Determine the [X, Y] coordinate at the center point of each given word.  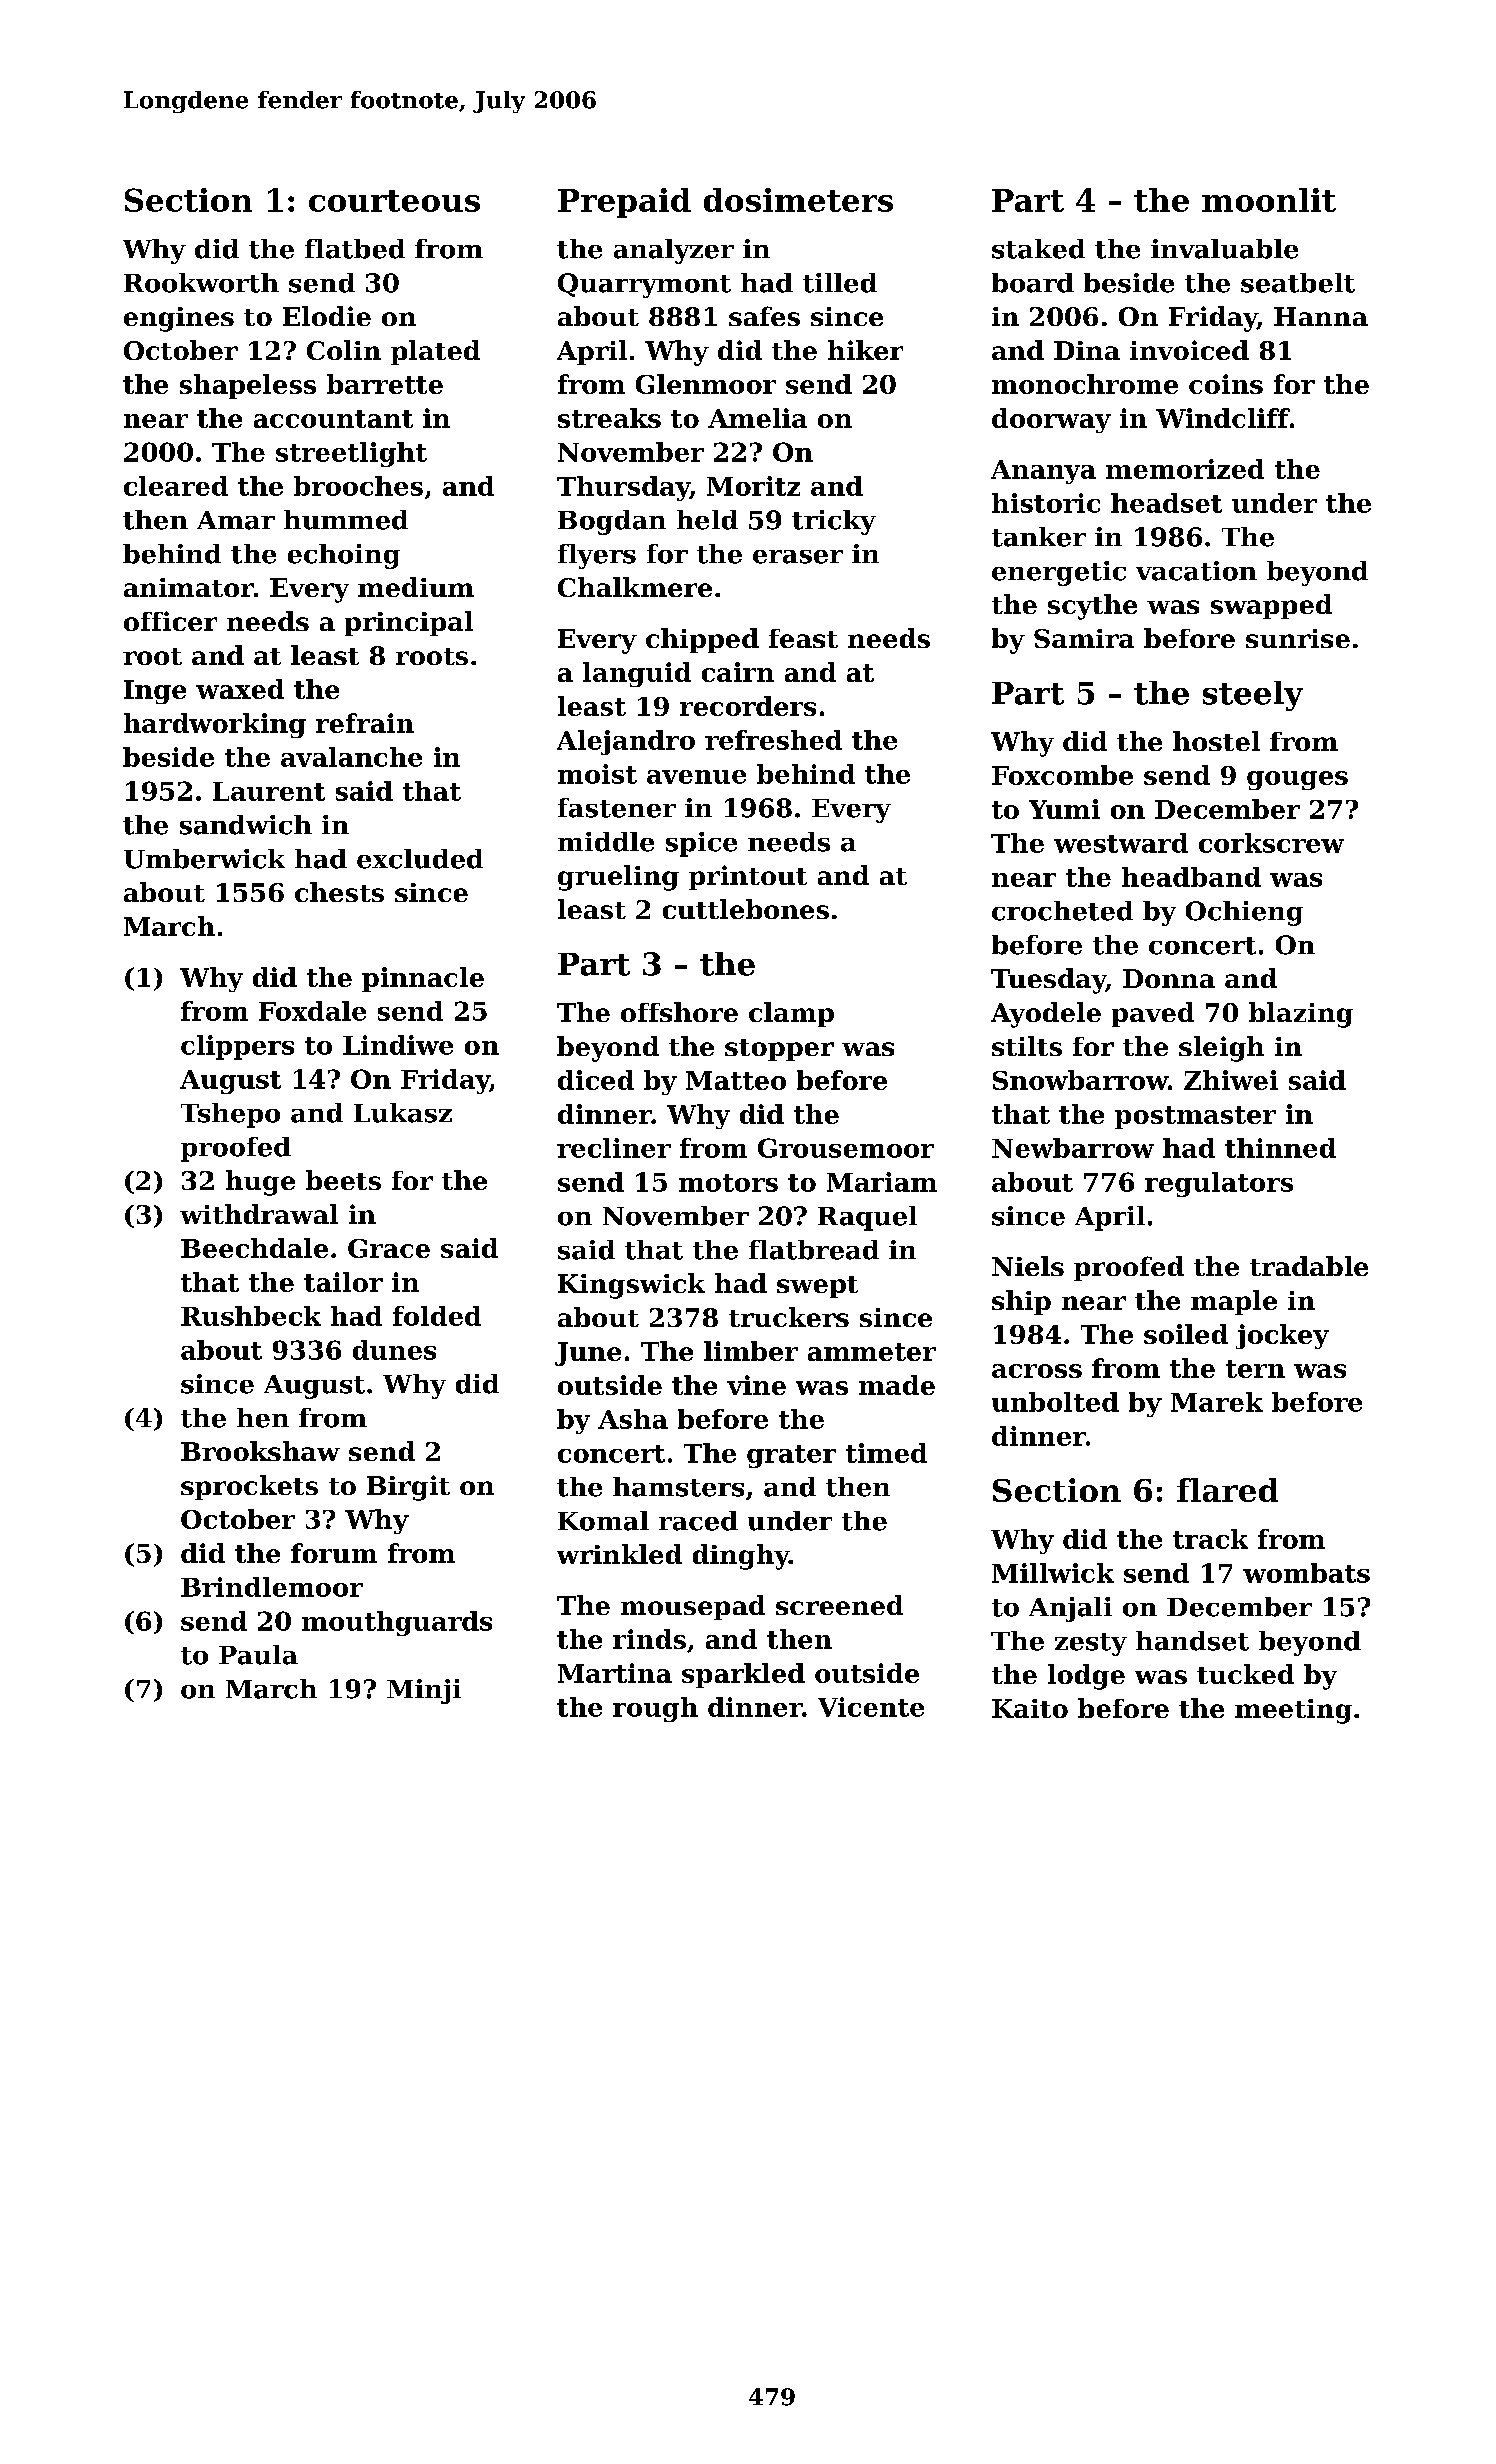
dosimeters [798, 200]
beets [343, 1180]
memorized [1185, 469]
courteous [394, 201]
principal [409, 623]
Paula [258, 1655]
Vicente [871, 1707]
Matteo [736, 1080]
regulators [1219, 1184]
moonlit [1269, 200]
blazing [1301, 1015]
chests [339, 892]
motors [728, 1183]
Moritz [753, 486]
